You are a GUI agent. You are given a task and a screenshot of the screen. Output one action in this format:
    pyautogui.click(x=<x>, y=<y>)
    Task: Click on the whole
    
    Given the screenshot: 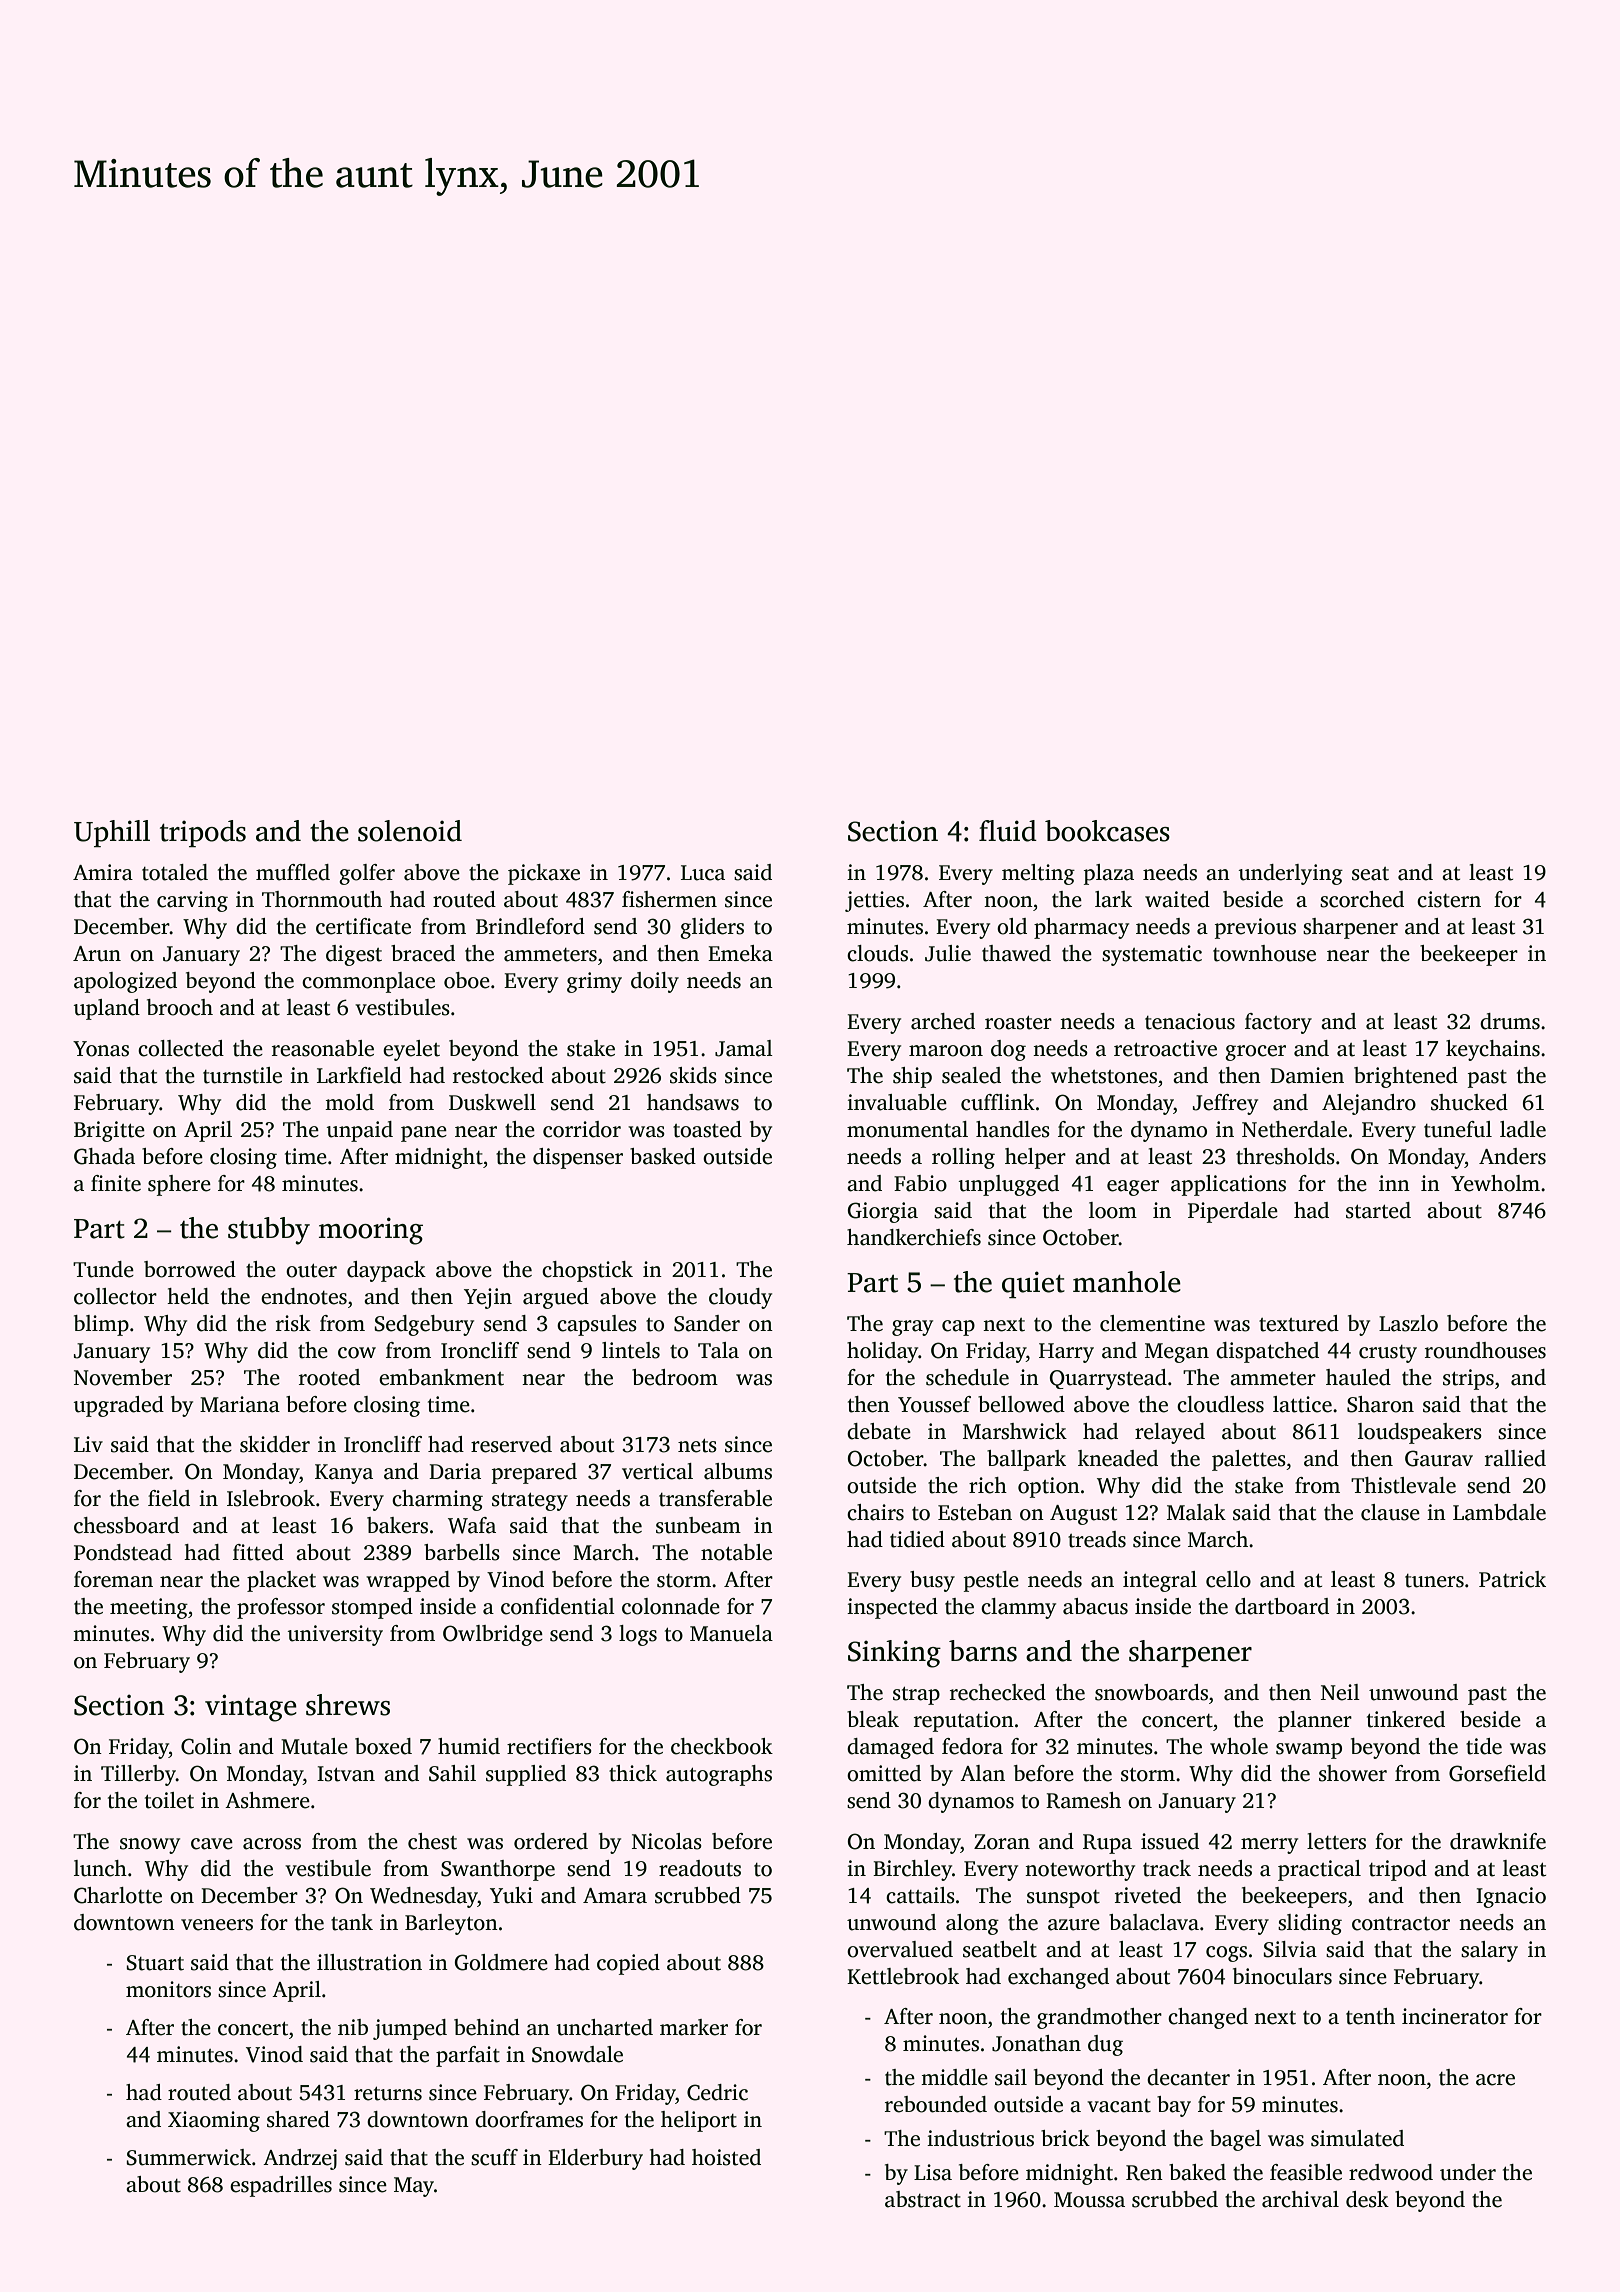 What is the action you would take?
    pyautogui.click(x=1239, y=1746)
